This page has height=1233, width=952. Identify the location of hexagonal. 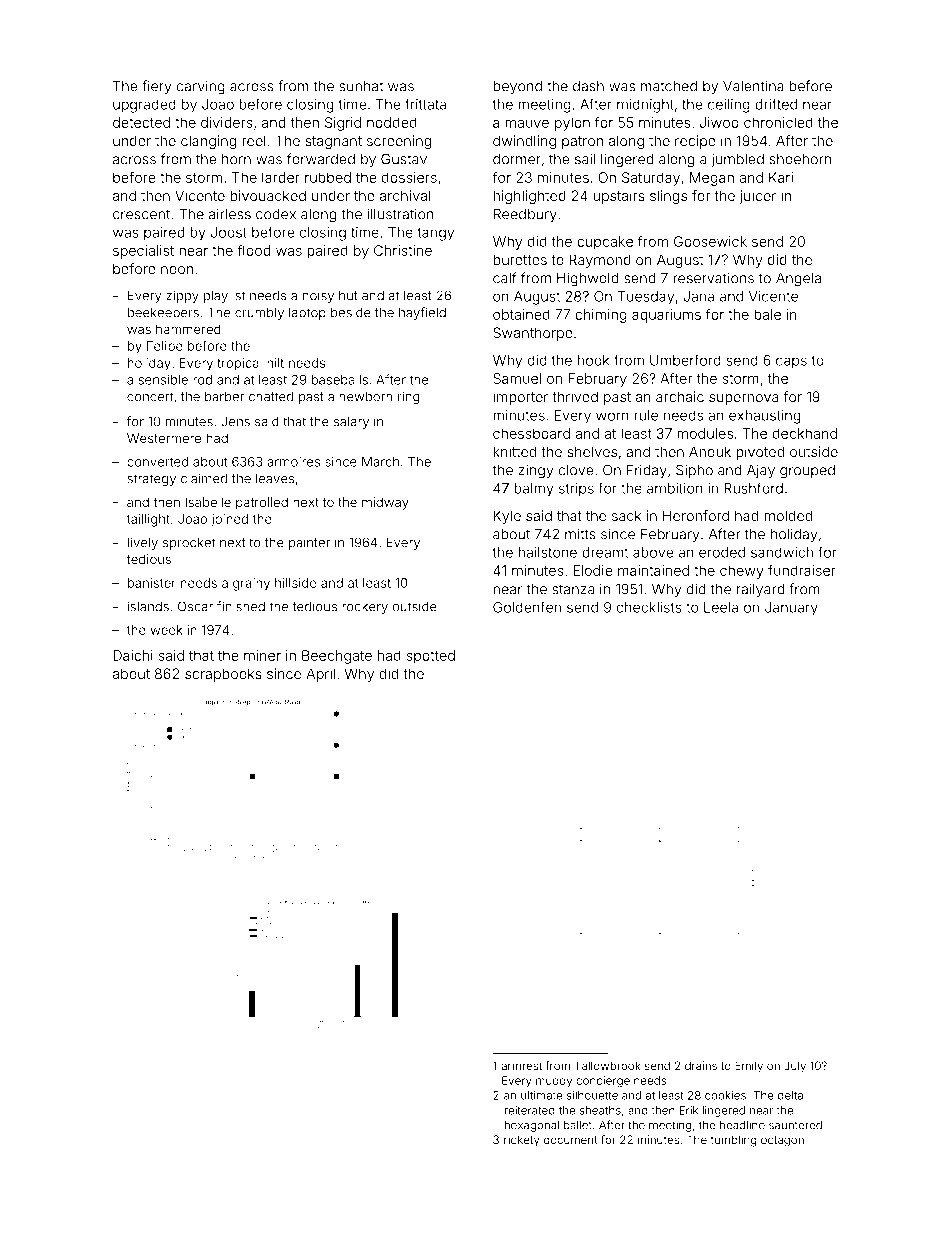
(531, 1126).
